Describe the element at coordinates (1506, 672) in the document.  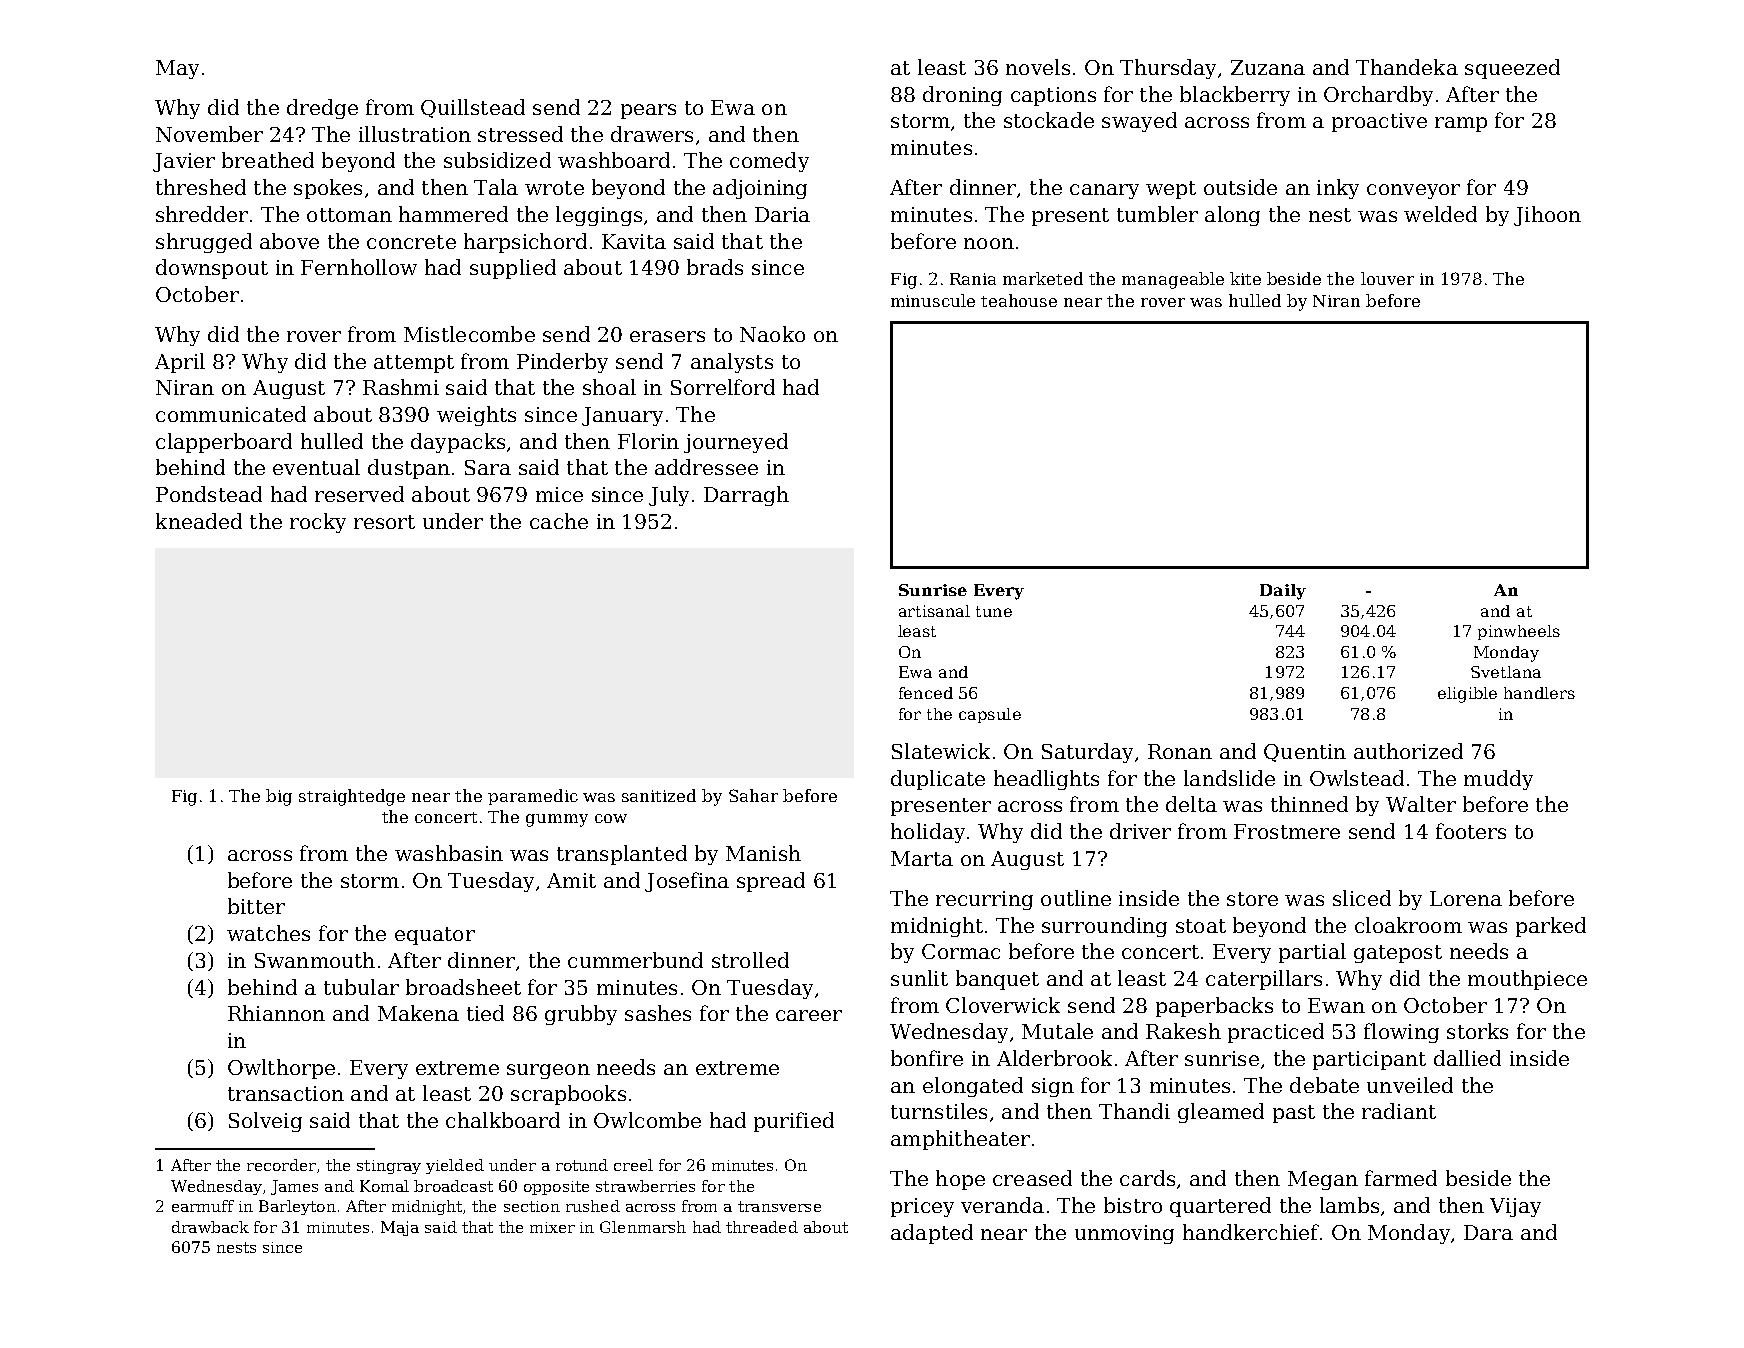
I see `Svetlana` at that location.
